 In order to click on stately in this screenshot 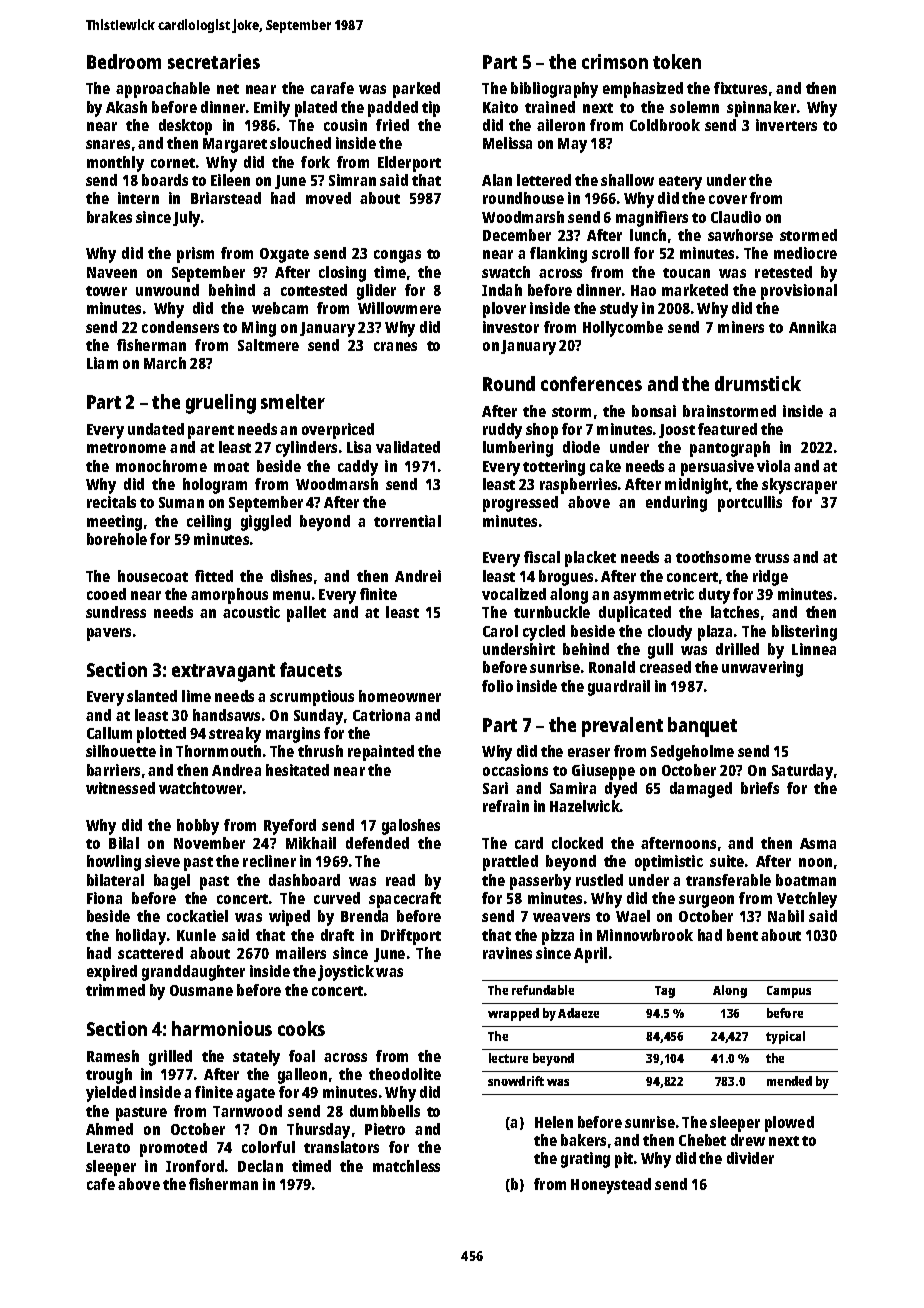, I will do `click(256, 1058)`.
